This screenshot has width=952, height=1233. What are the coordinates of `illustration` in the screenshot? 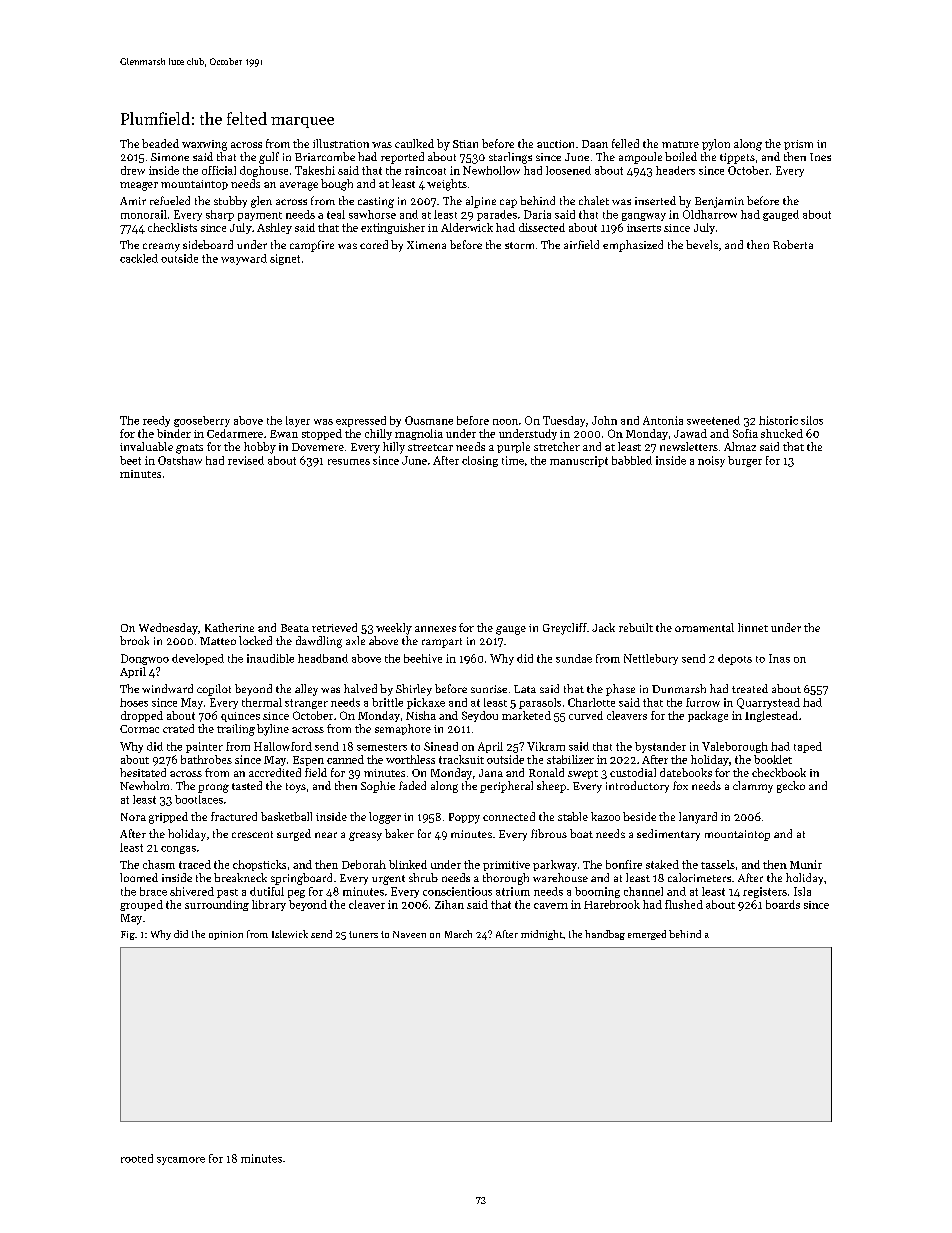 It's located at (341, 143).
